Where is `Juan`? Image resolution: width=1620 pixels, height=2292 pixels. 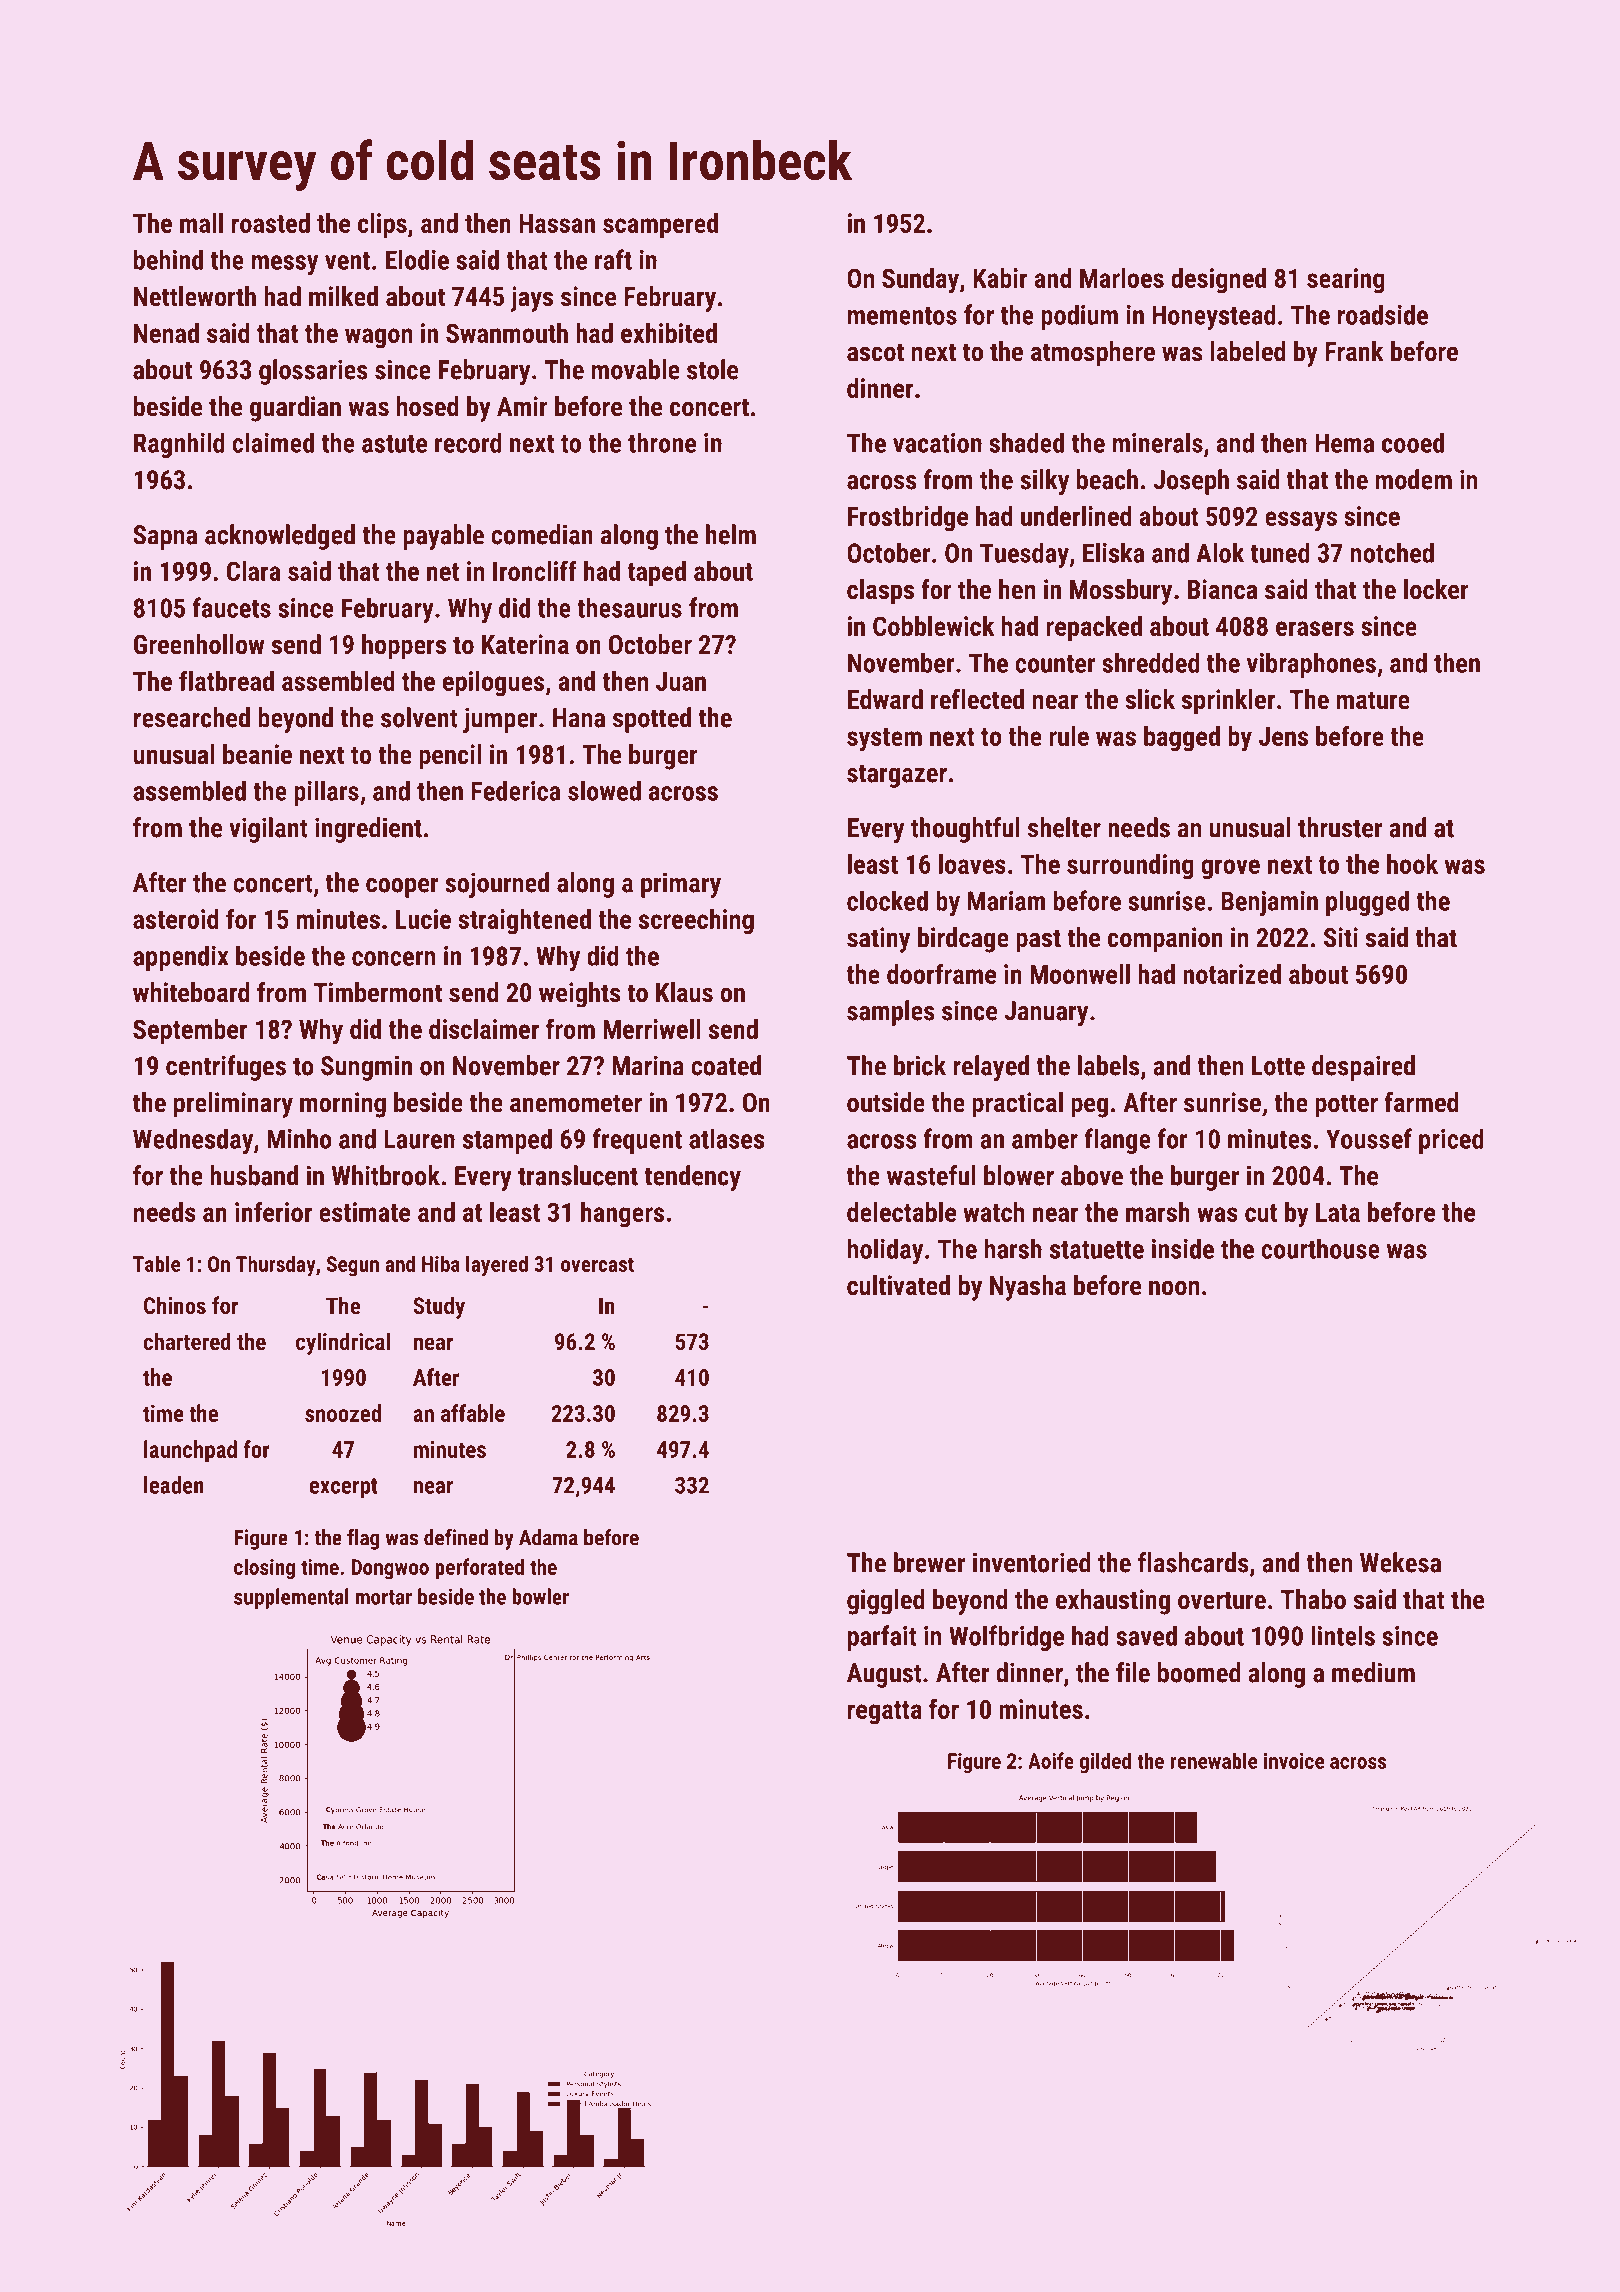 Juan is located at coordinates (681, 681).
